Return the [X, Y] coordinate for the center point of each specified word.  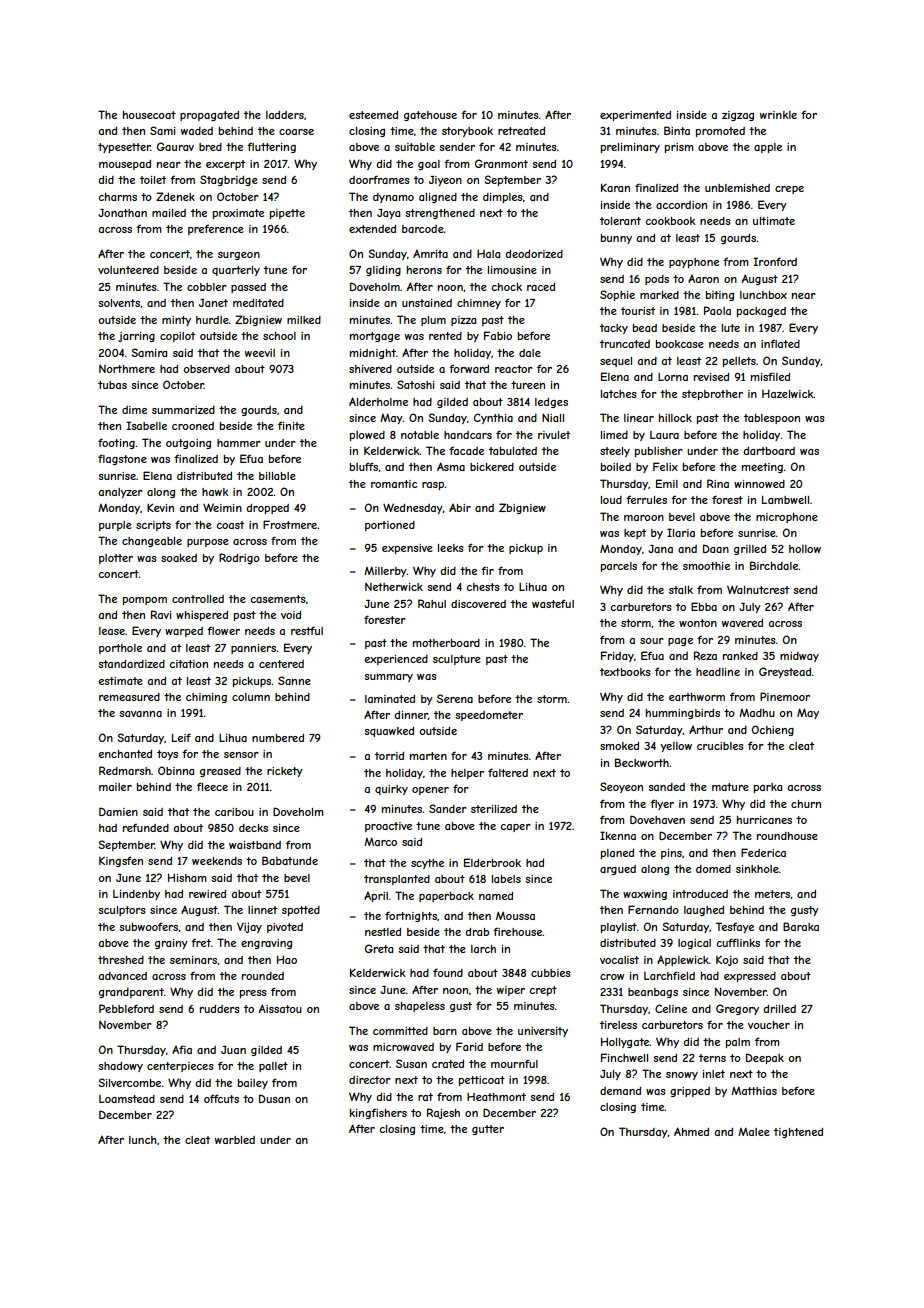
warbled [235, 1140]
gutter [488, 1130]
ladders [285, 115]
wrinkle [778, 115]
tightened [798, 1133]
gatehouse [430, 116]
